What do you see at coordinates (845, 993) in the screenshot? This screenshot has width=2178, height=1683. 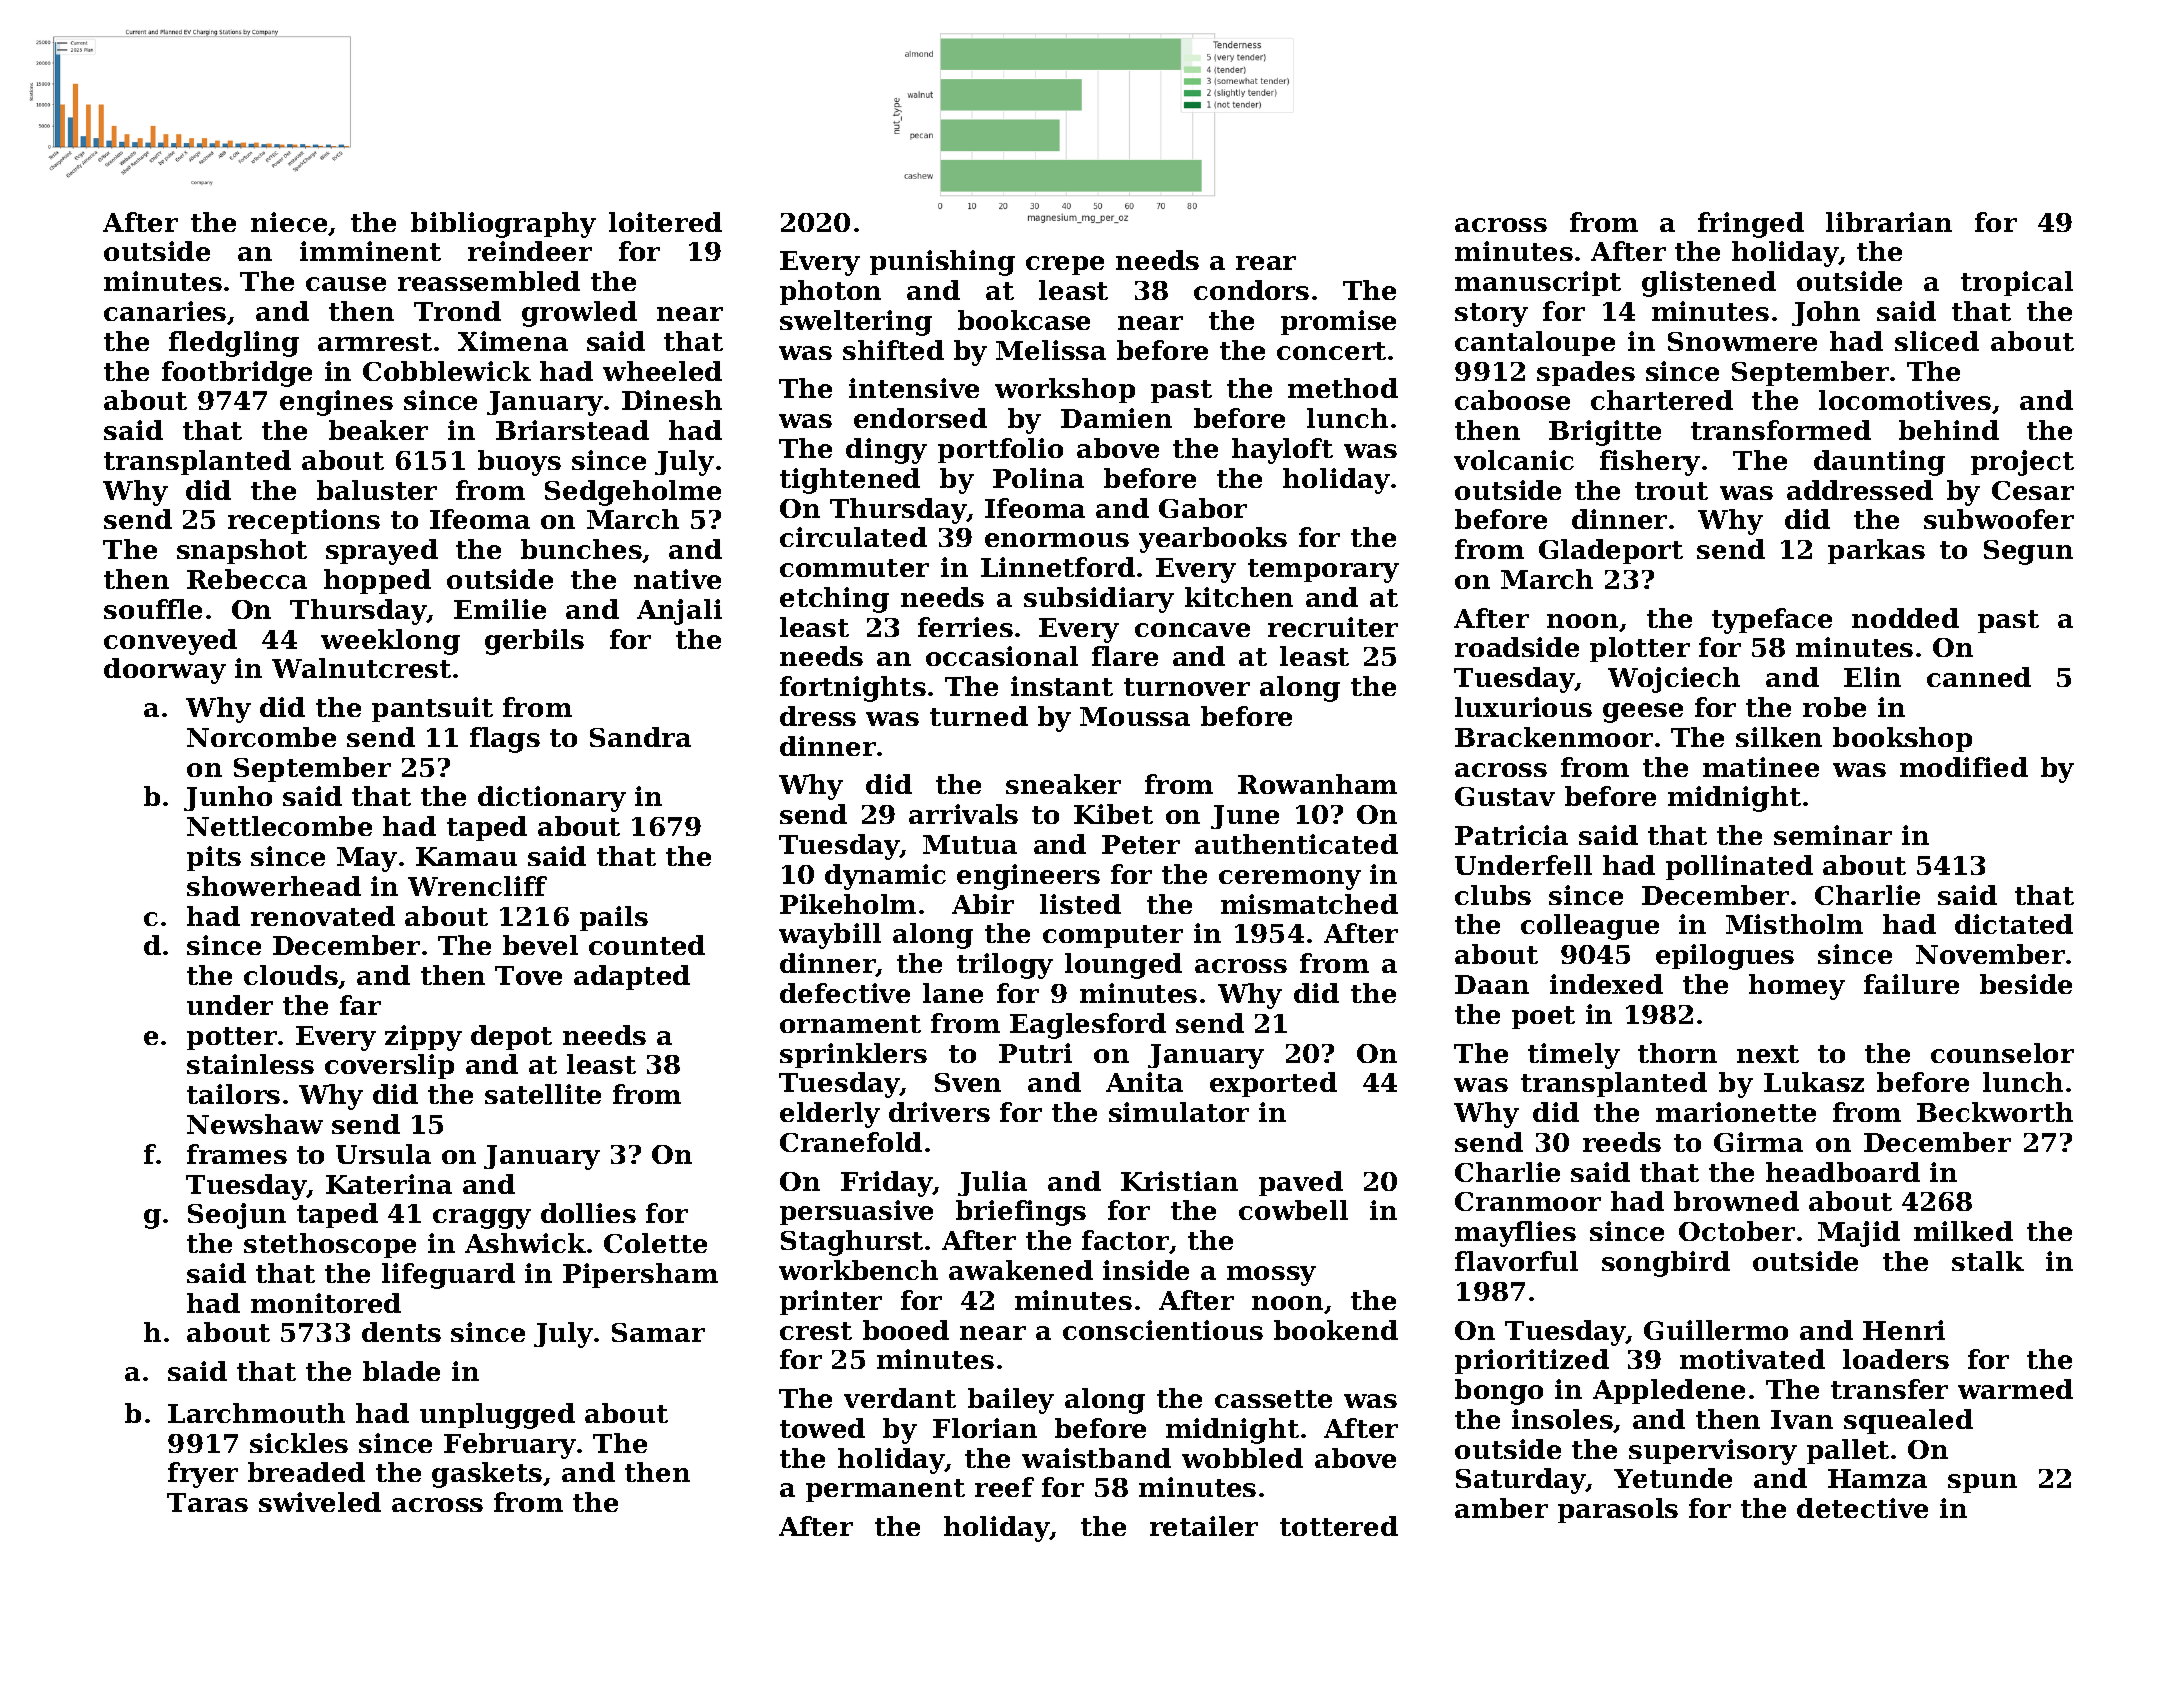 I see `defective` at bounding box center [845, 993].
